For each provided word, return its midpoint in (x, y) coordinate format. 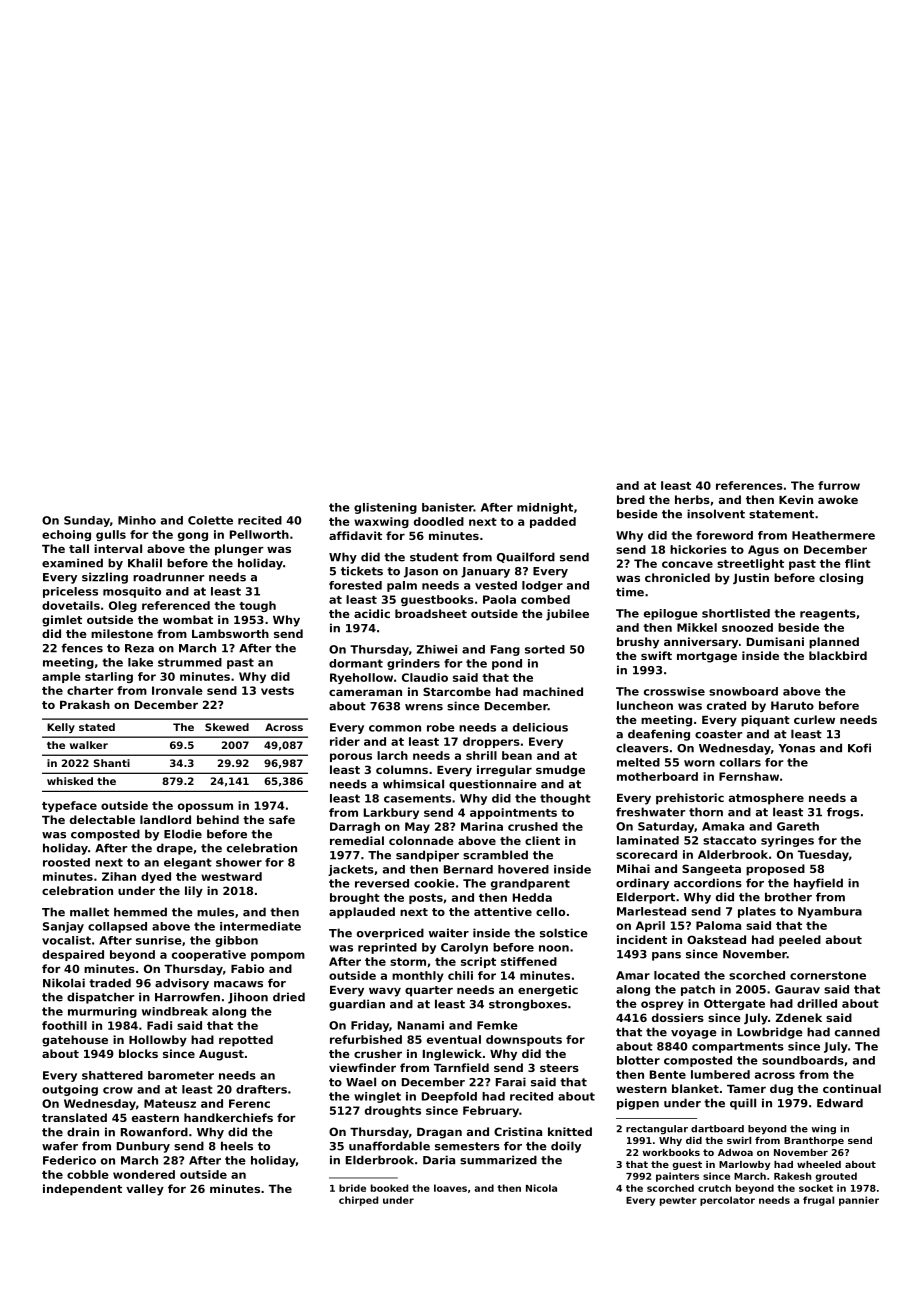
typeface (69, 806)
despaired (73, 955)
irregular (504, 771)
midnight (545, 508)
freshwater (651, 812)
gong (193, 536)
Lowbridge (769, 1033)
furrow (839, 485)
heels (237, 1146)
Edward (840, 1103)
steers (559, 1068)
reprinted (387, 948)
